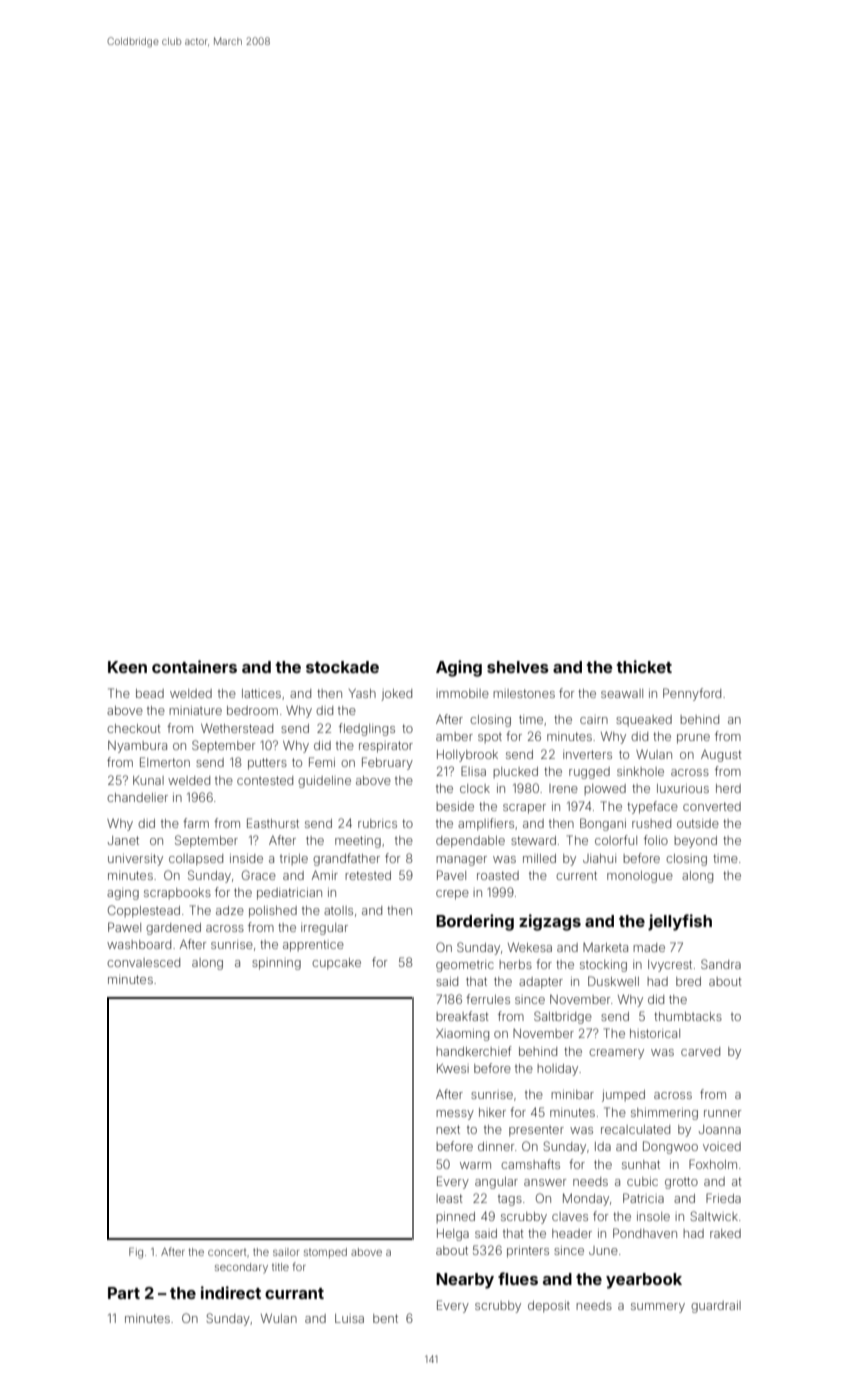 This screenshot has width=849, height=1400. What do you see at coordinates (294, 1293) in the screenshot?
I see `currant` at bounding box center [294, 1293].
